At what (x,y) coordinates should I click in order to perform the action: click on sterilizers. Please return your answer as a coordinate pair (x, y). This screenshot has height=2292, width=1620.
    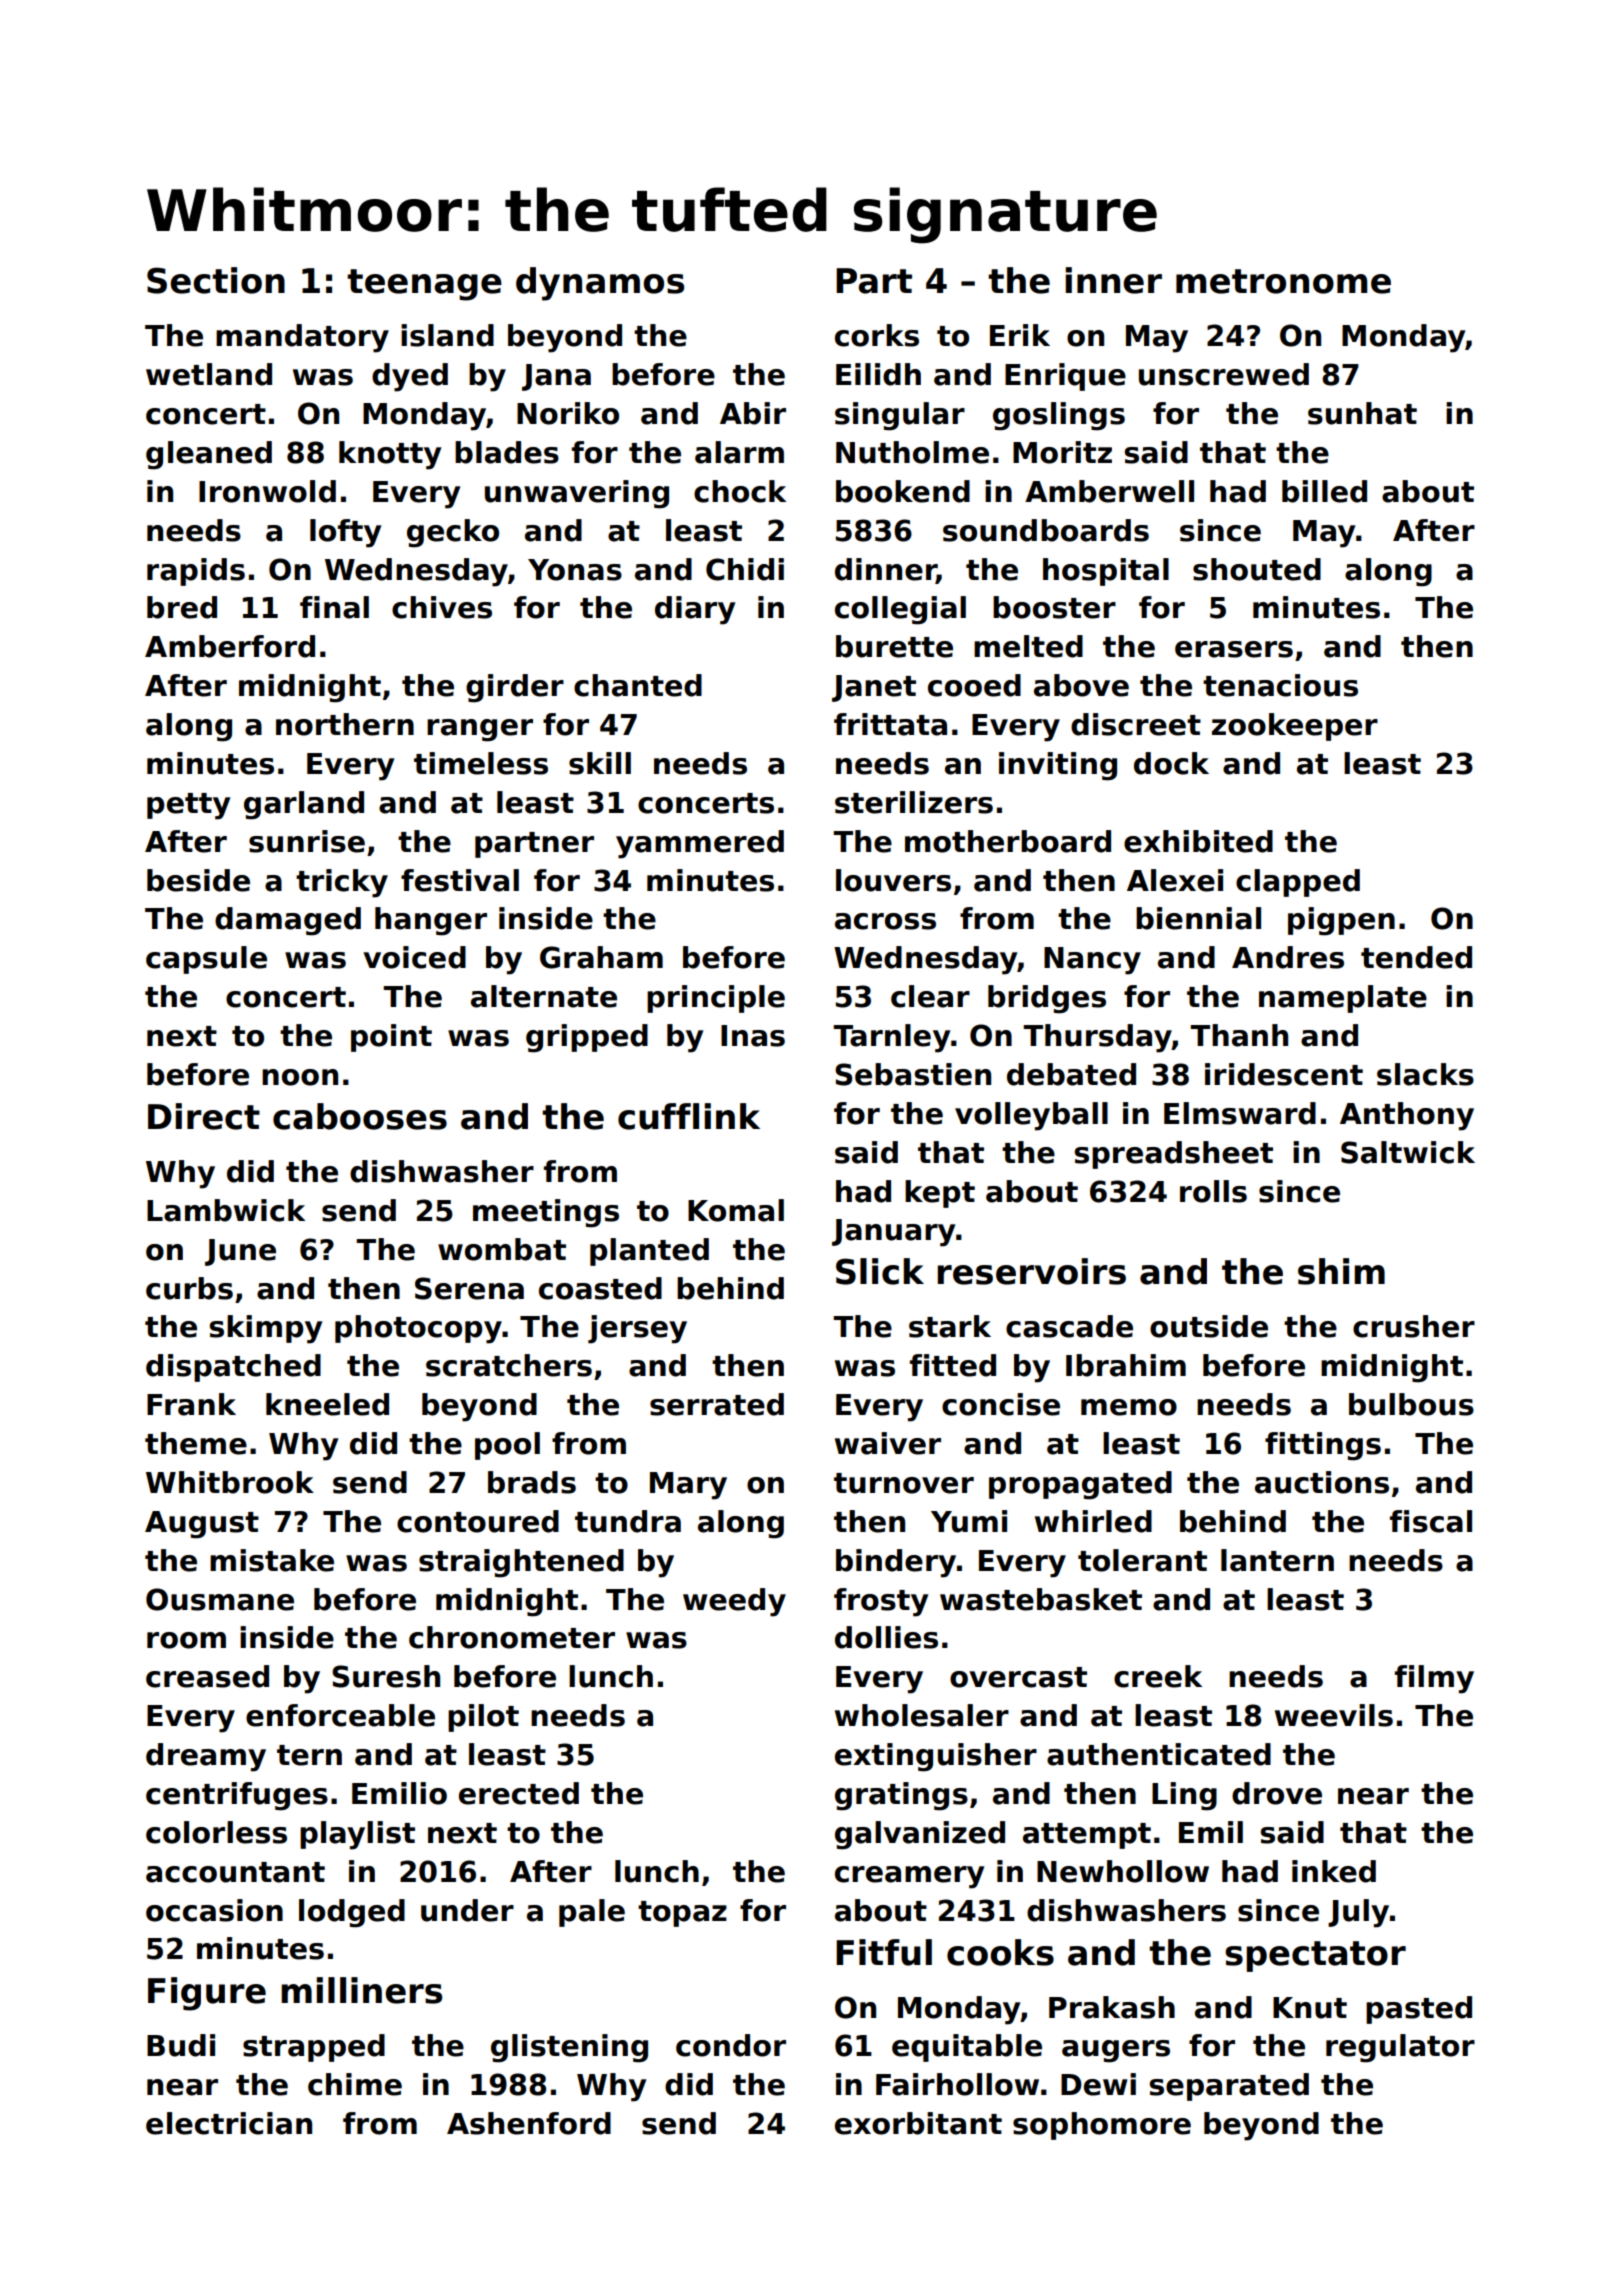
    Looking at the image, I should click on (914, 802).
